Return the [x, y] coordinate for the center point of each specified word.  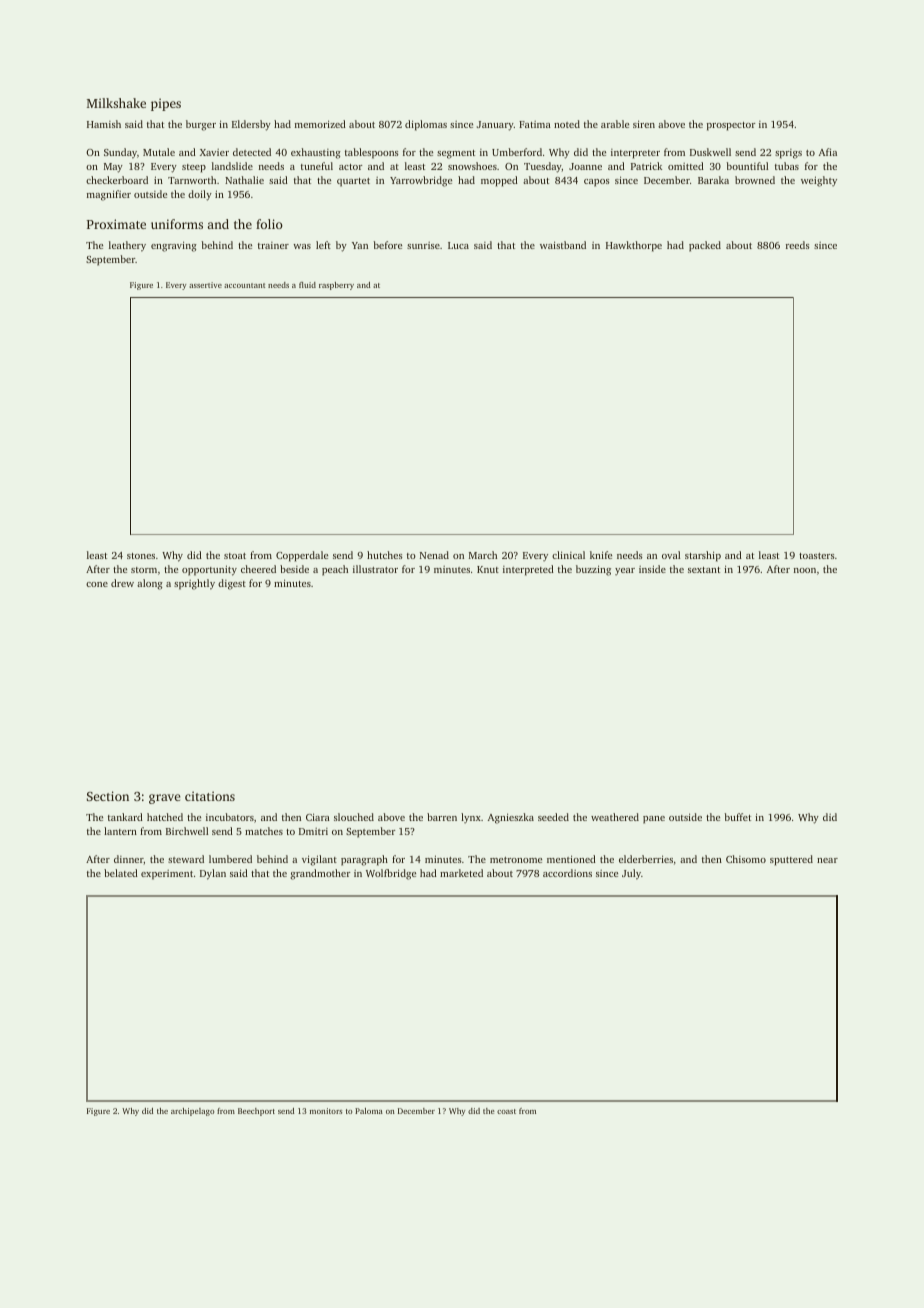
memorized [320, 124]
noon [805, 570]
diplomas [426, 125]
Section [108, 796]
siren [644, 124]
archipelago [192, 1112]
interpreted [528, 570]
